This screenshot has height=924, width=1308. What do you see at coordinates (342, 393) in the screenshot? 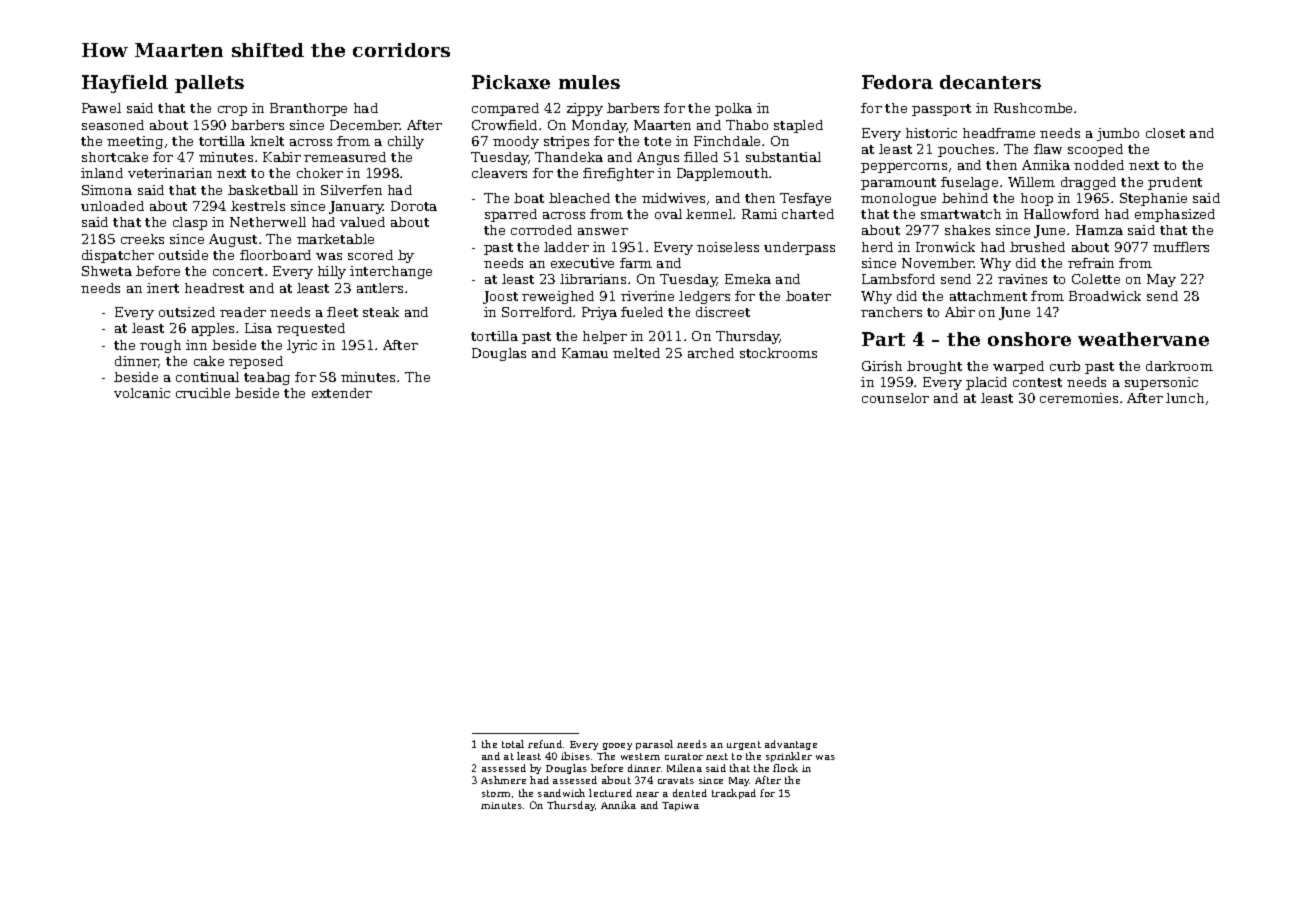
I see `extender` at bounding box center [342, 393].
